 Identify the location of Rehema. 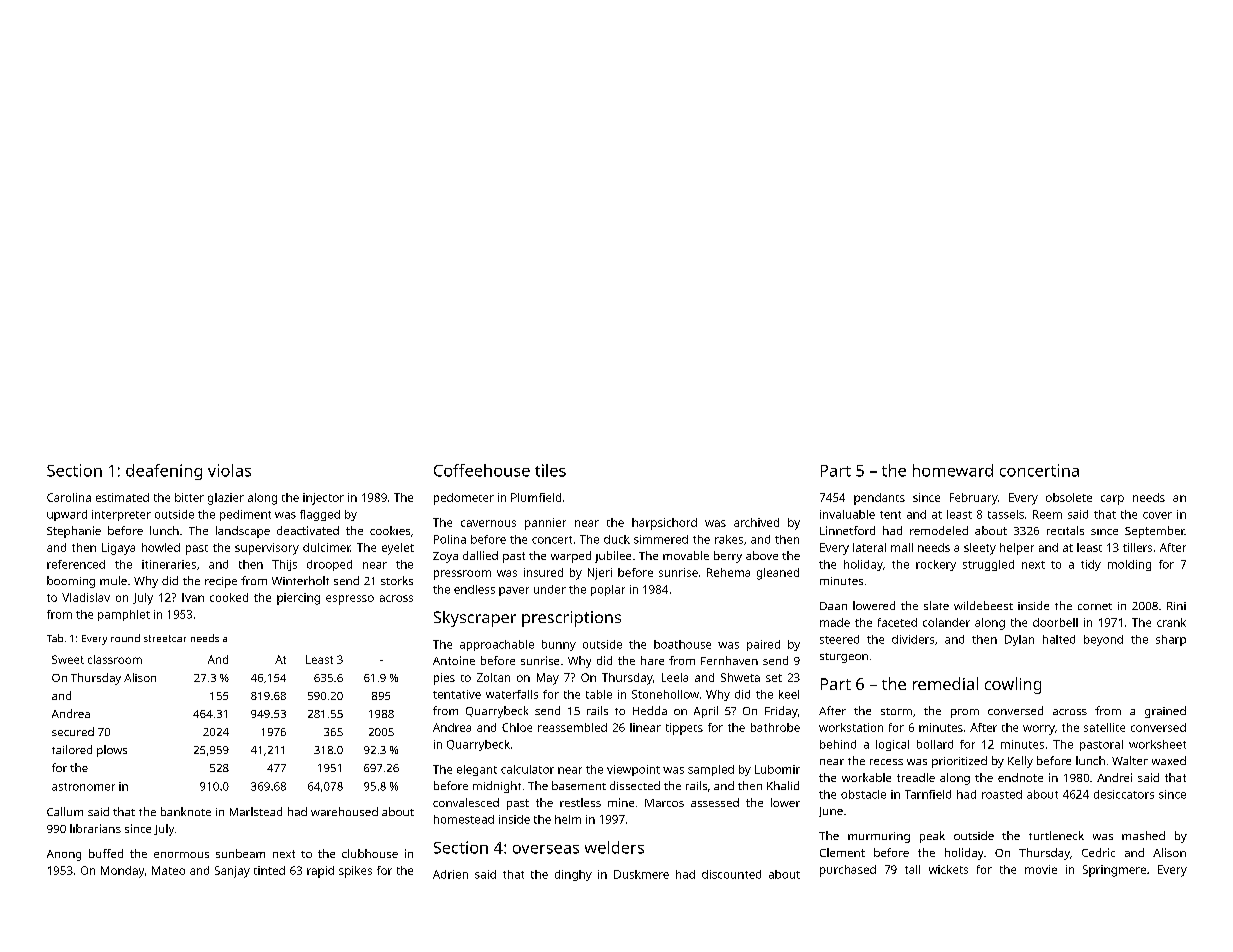
(728, 572).
